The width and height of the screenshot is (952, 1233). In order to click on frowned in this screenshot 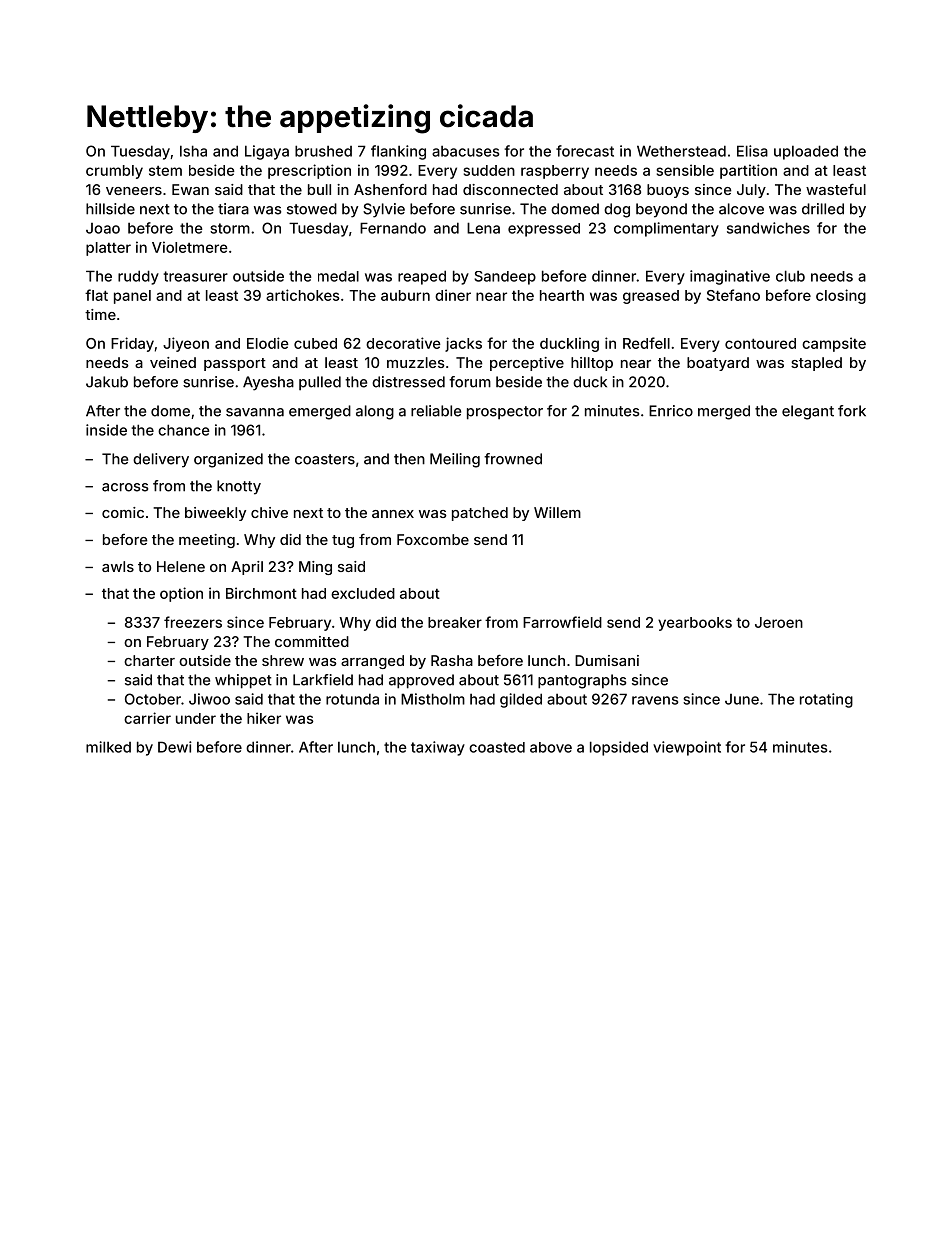, I will do `click(513, 459)`.
